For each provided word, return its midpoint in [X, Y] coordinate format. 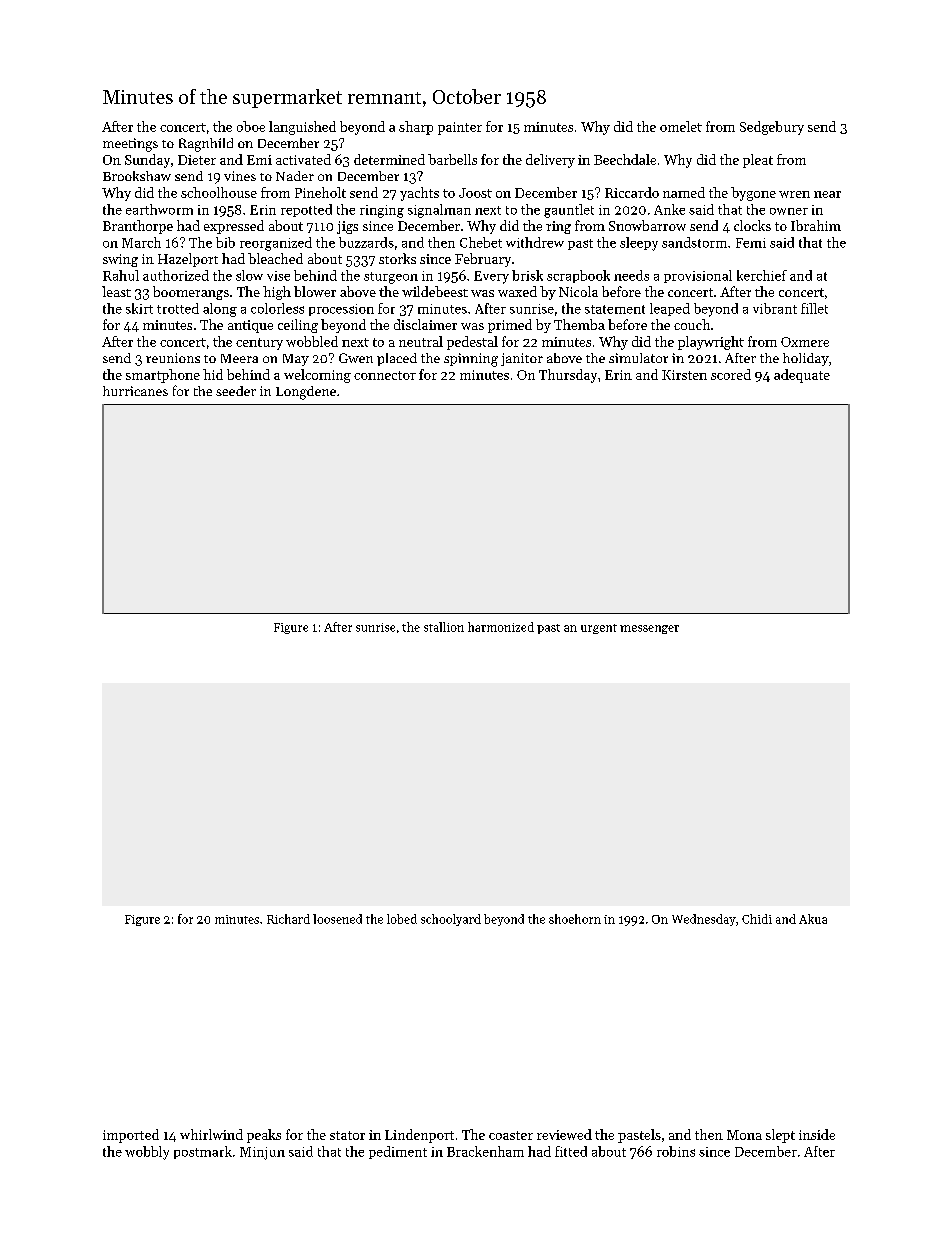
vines [240, 176]
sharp [416, 128]
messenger [649, 629]
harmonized [501, 627]
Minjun [262, 1153]
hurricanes [135, 391]
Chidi [757, 919]
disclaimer [425, 324]
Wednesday [704, 920]
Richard [288, 919]
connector [385, 375]
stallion [444, 627]
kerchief [762, 275]
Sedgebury [772, 128]
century [259, 344]
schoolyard [451, 920]
